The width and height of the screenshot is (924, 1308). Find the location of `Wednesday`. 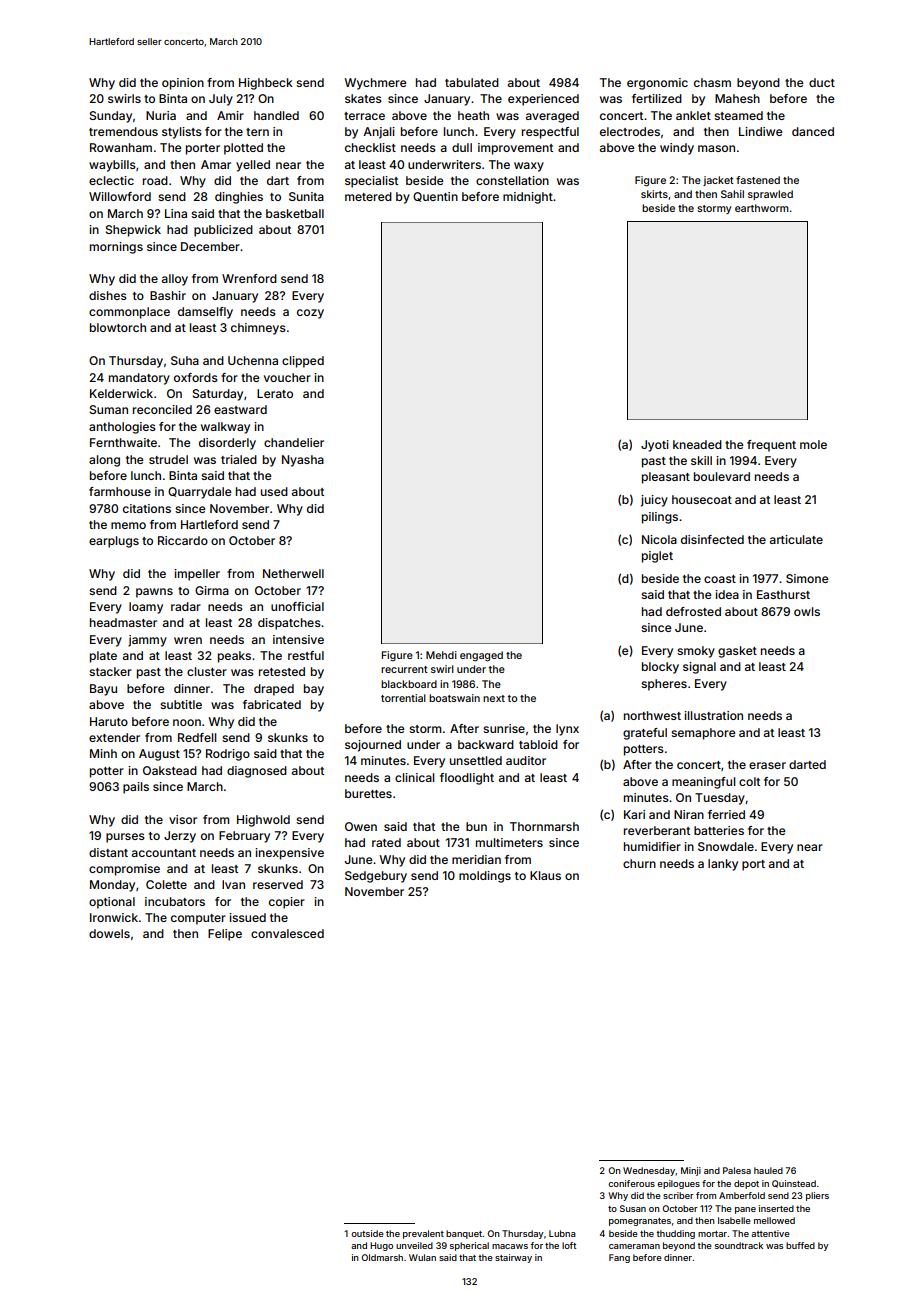

Wednesday is located at coordinates (649, 1171).
